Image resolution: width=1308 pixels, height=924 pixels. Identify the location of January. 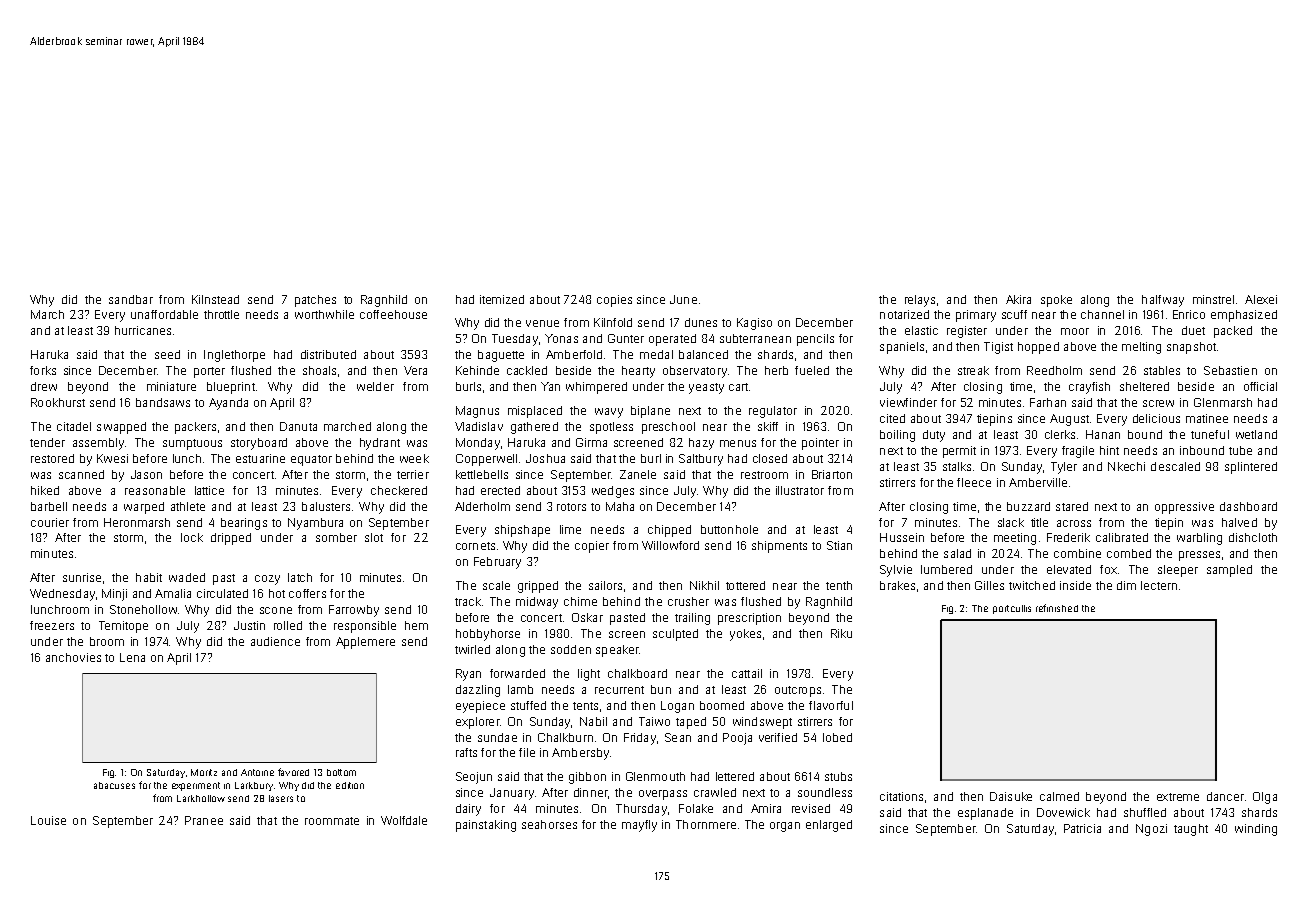
(512, 794).
